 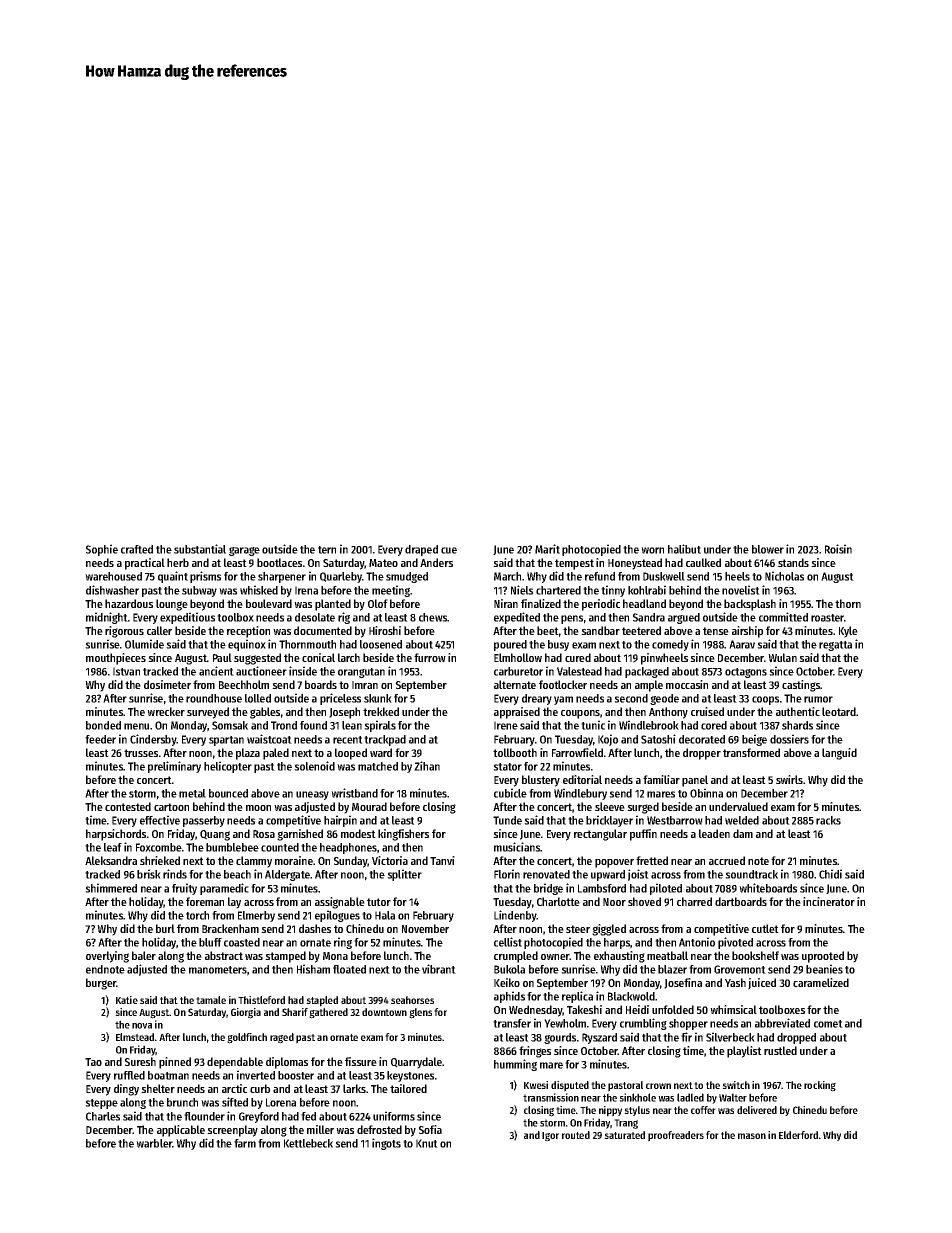 What do you see at coordinates (765, 928) in the image?
I see `cutlet` at bounding box center [765, 928].
